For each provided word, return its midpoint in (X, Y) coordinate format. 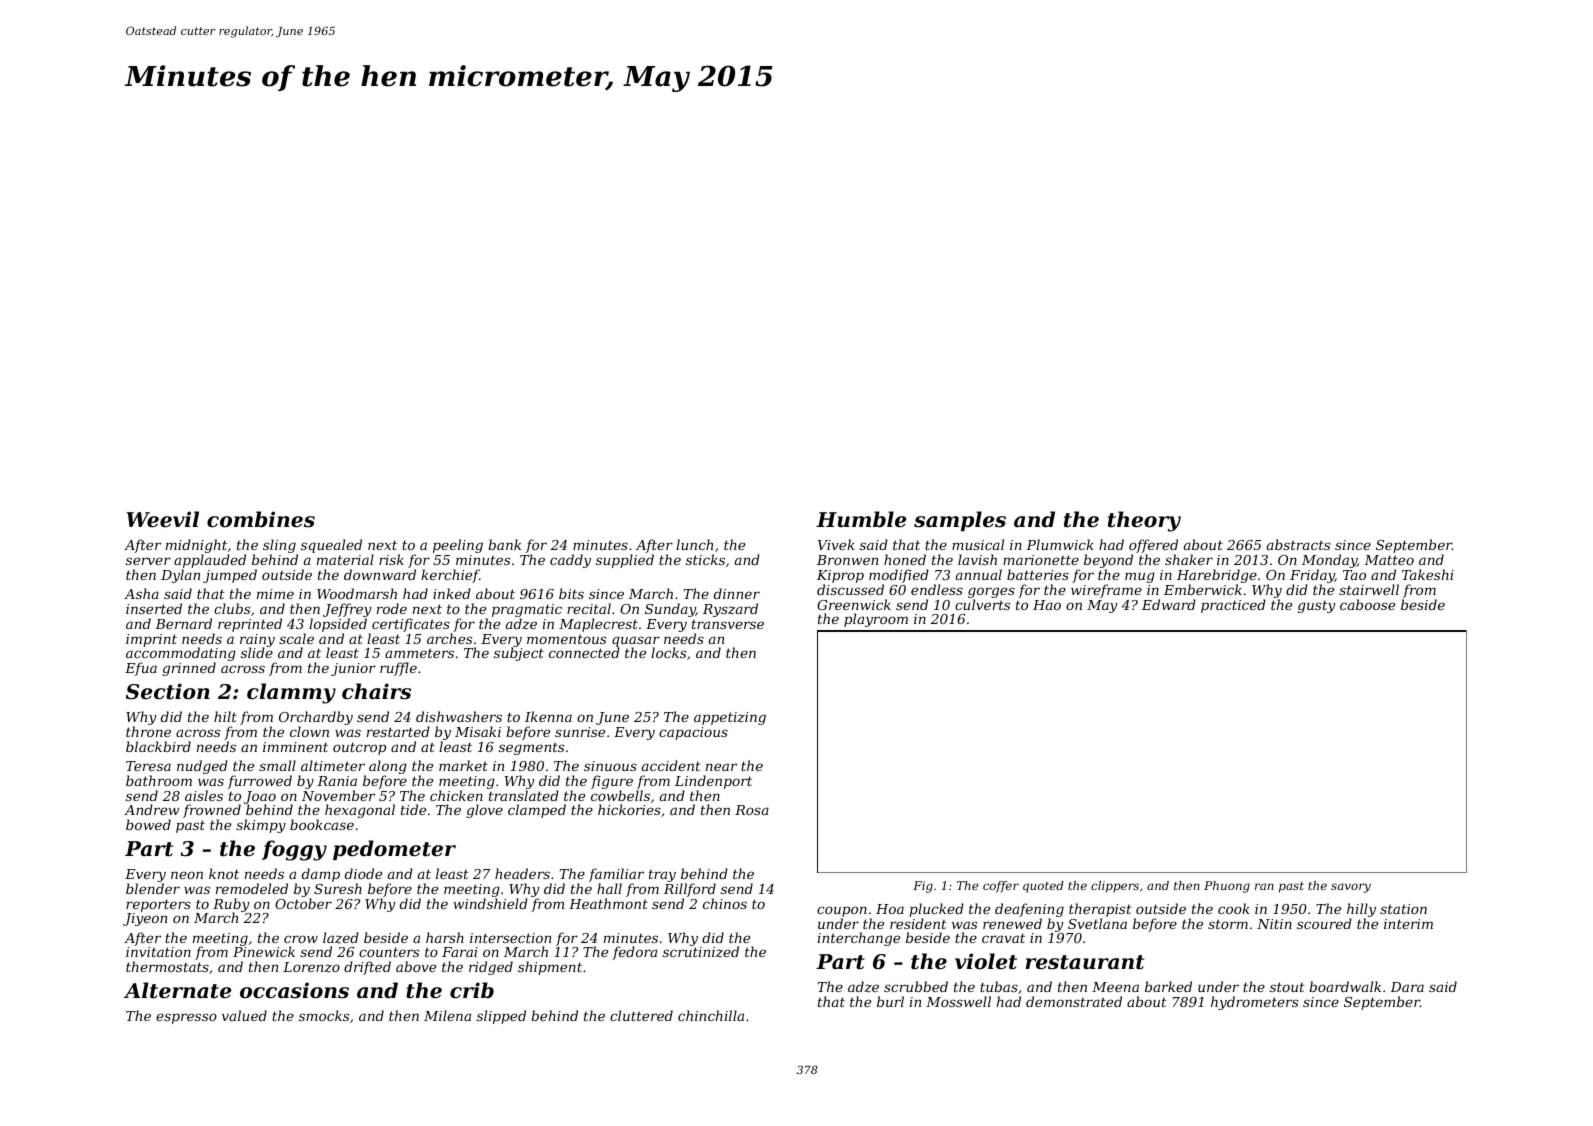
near (721, 767)
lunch (694, 544)
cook (1234, 908)
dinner (737, 593)
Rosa (752, 810)
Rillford (690, 890)
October (303, 903)
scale (296, 638)
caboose (1367, 604)
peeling (458, 546)
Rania (337, 781)
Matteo (1389, 560)
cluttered (641, 1015)
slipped (501, 1017)
